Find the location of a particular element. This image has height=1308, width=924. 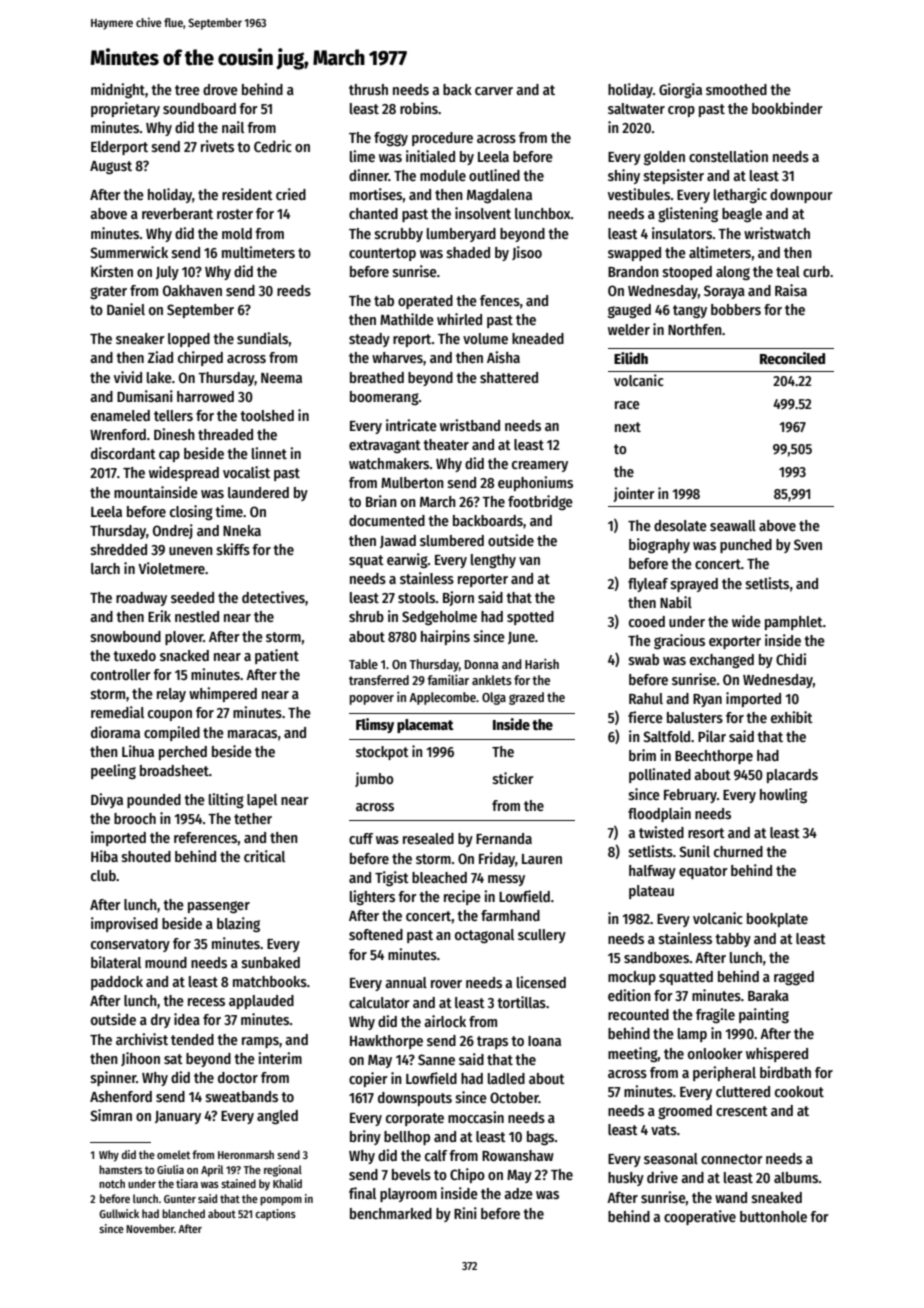

Magdalena is located at coordinates (499, 196).
